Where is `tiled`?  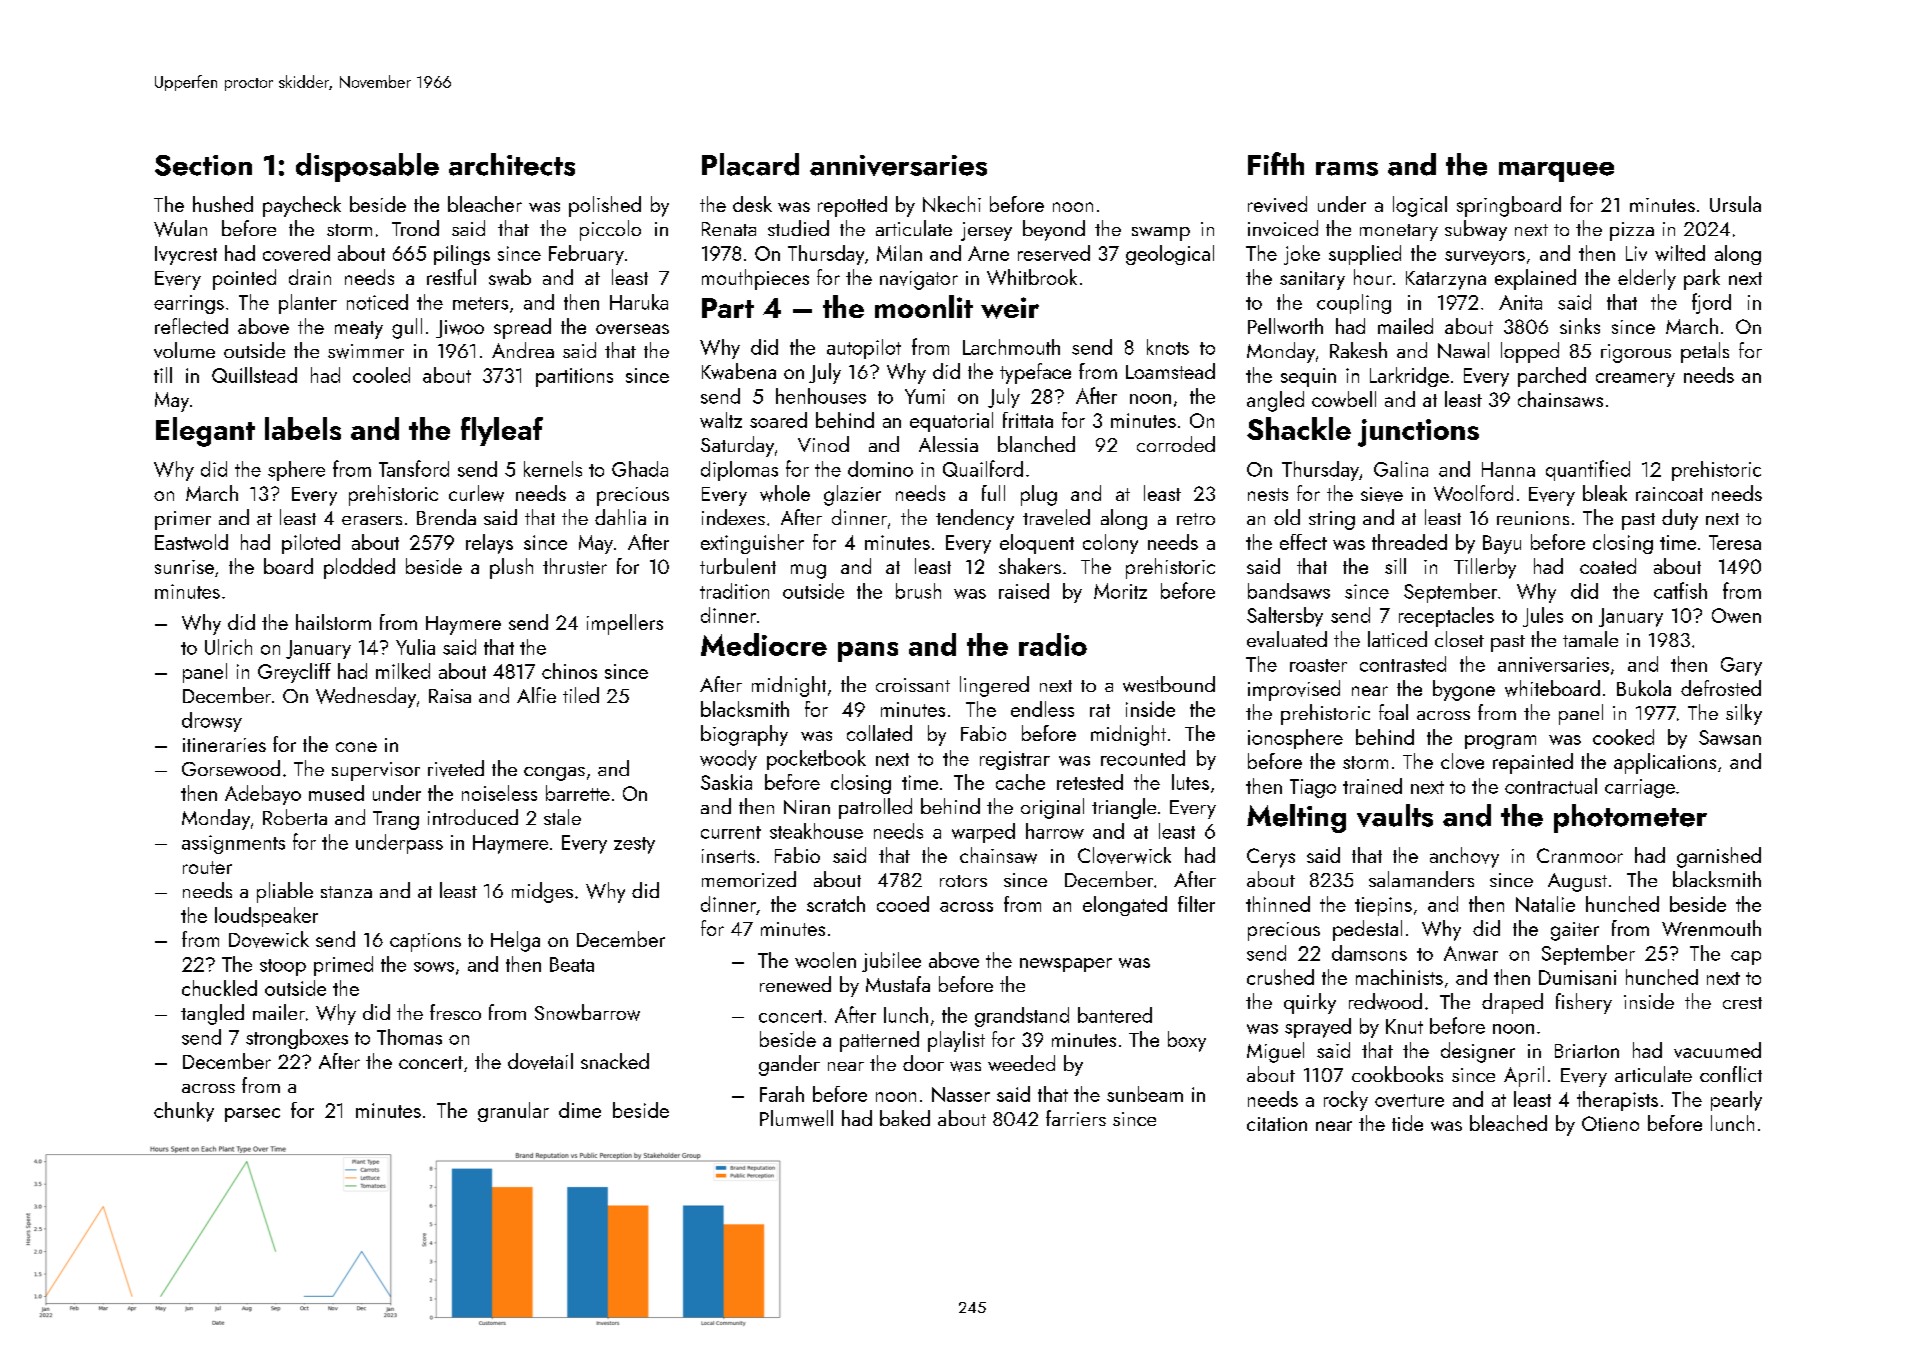 tiled is located at coordinates (581, 695).
